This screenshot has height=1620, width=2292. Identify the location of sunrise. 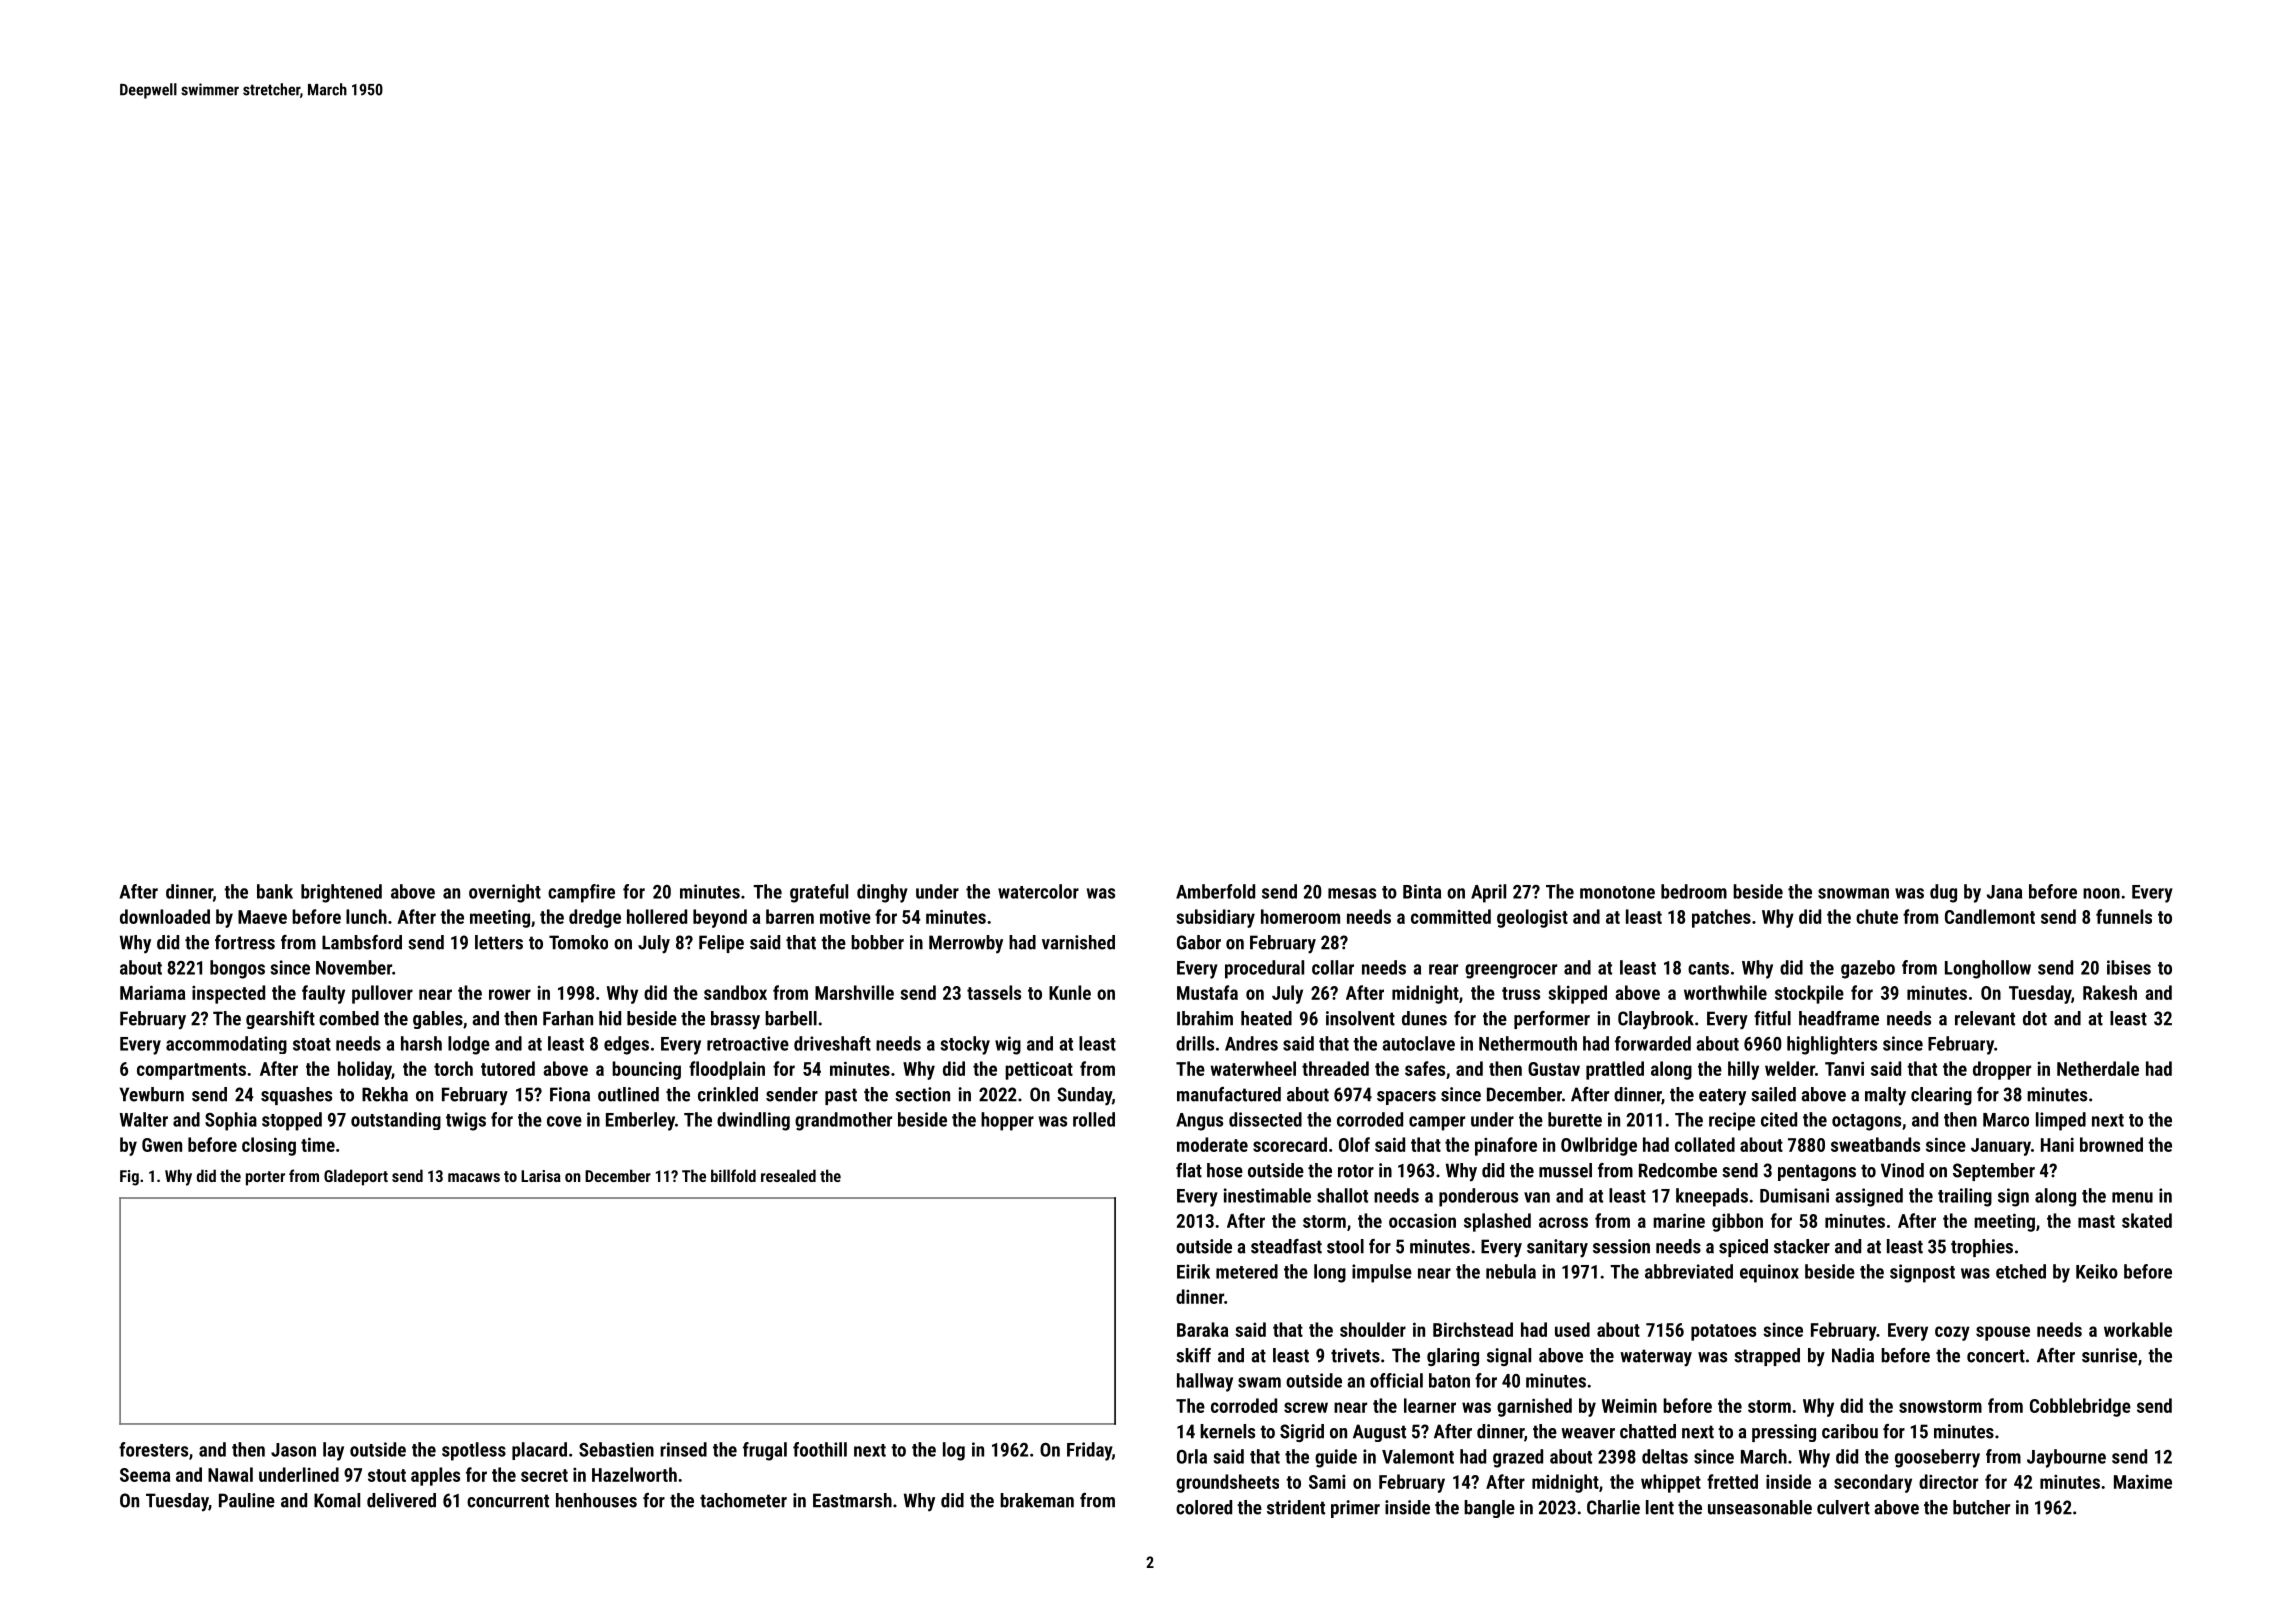
(2109, 1355).
